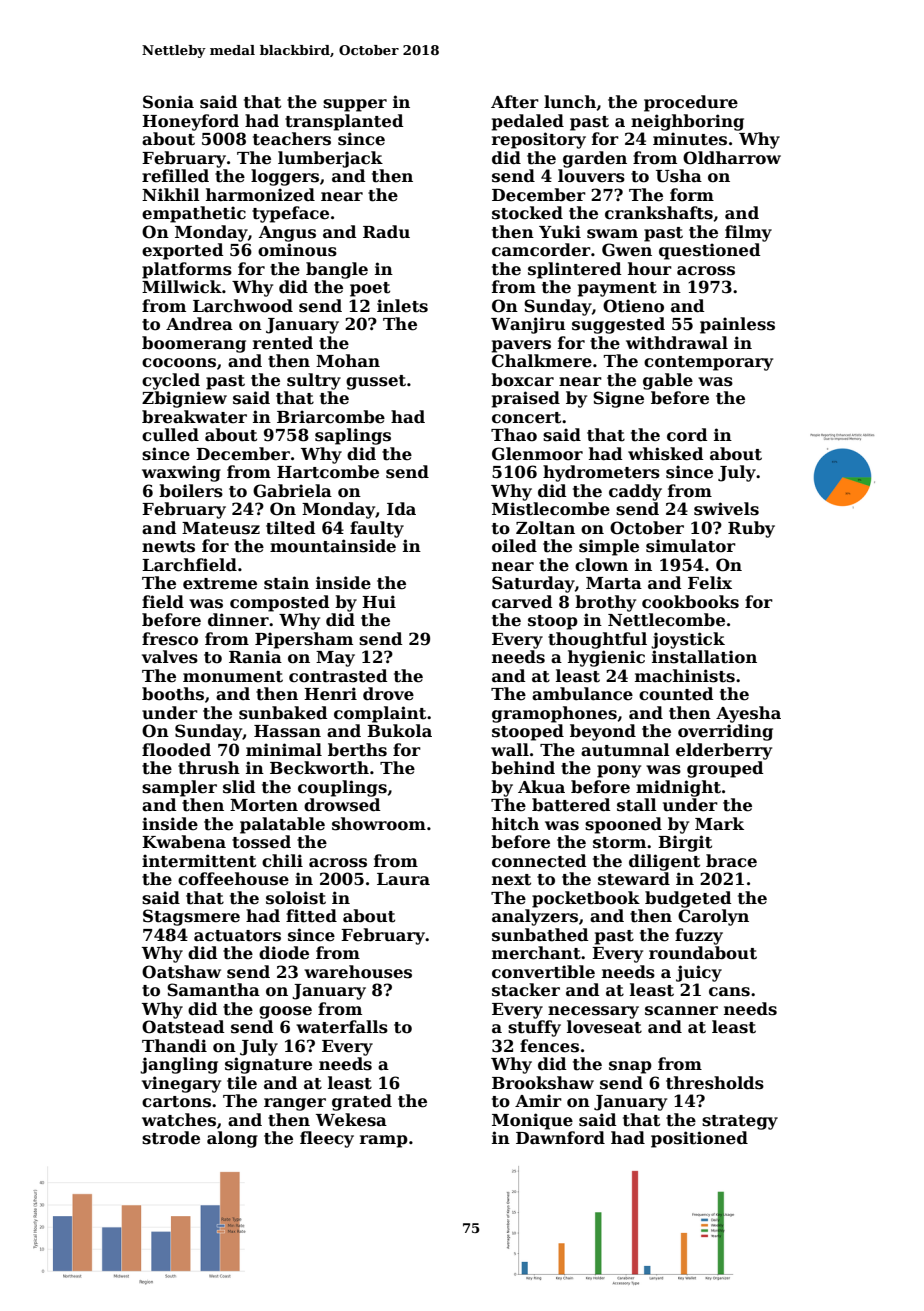  Describe the element at coordinates (233, 879) in the screenshot. I see `coffeehouse` at that location.
